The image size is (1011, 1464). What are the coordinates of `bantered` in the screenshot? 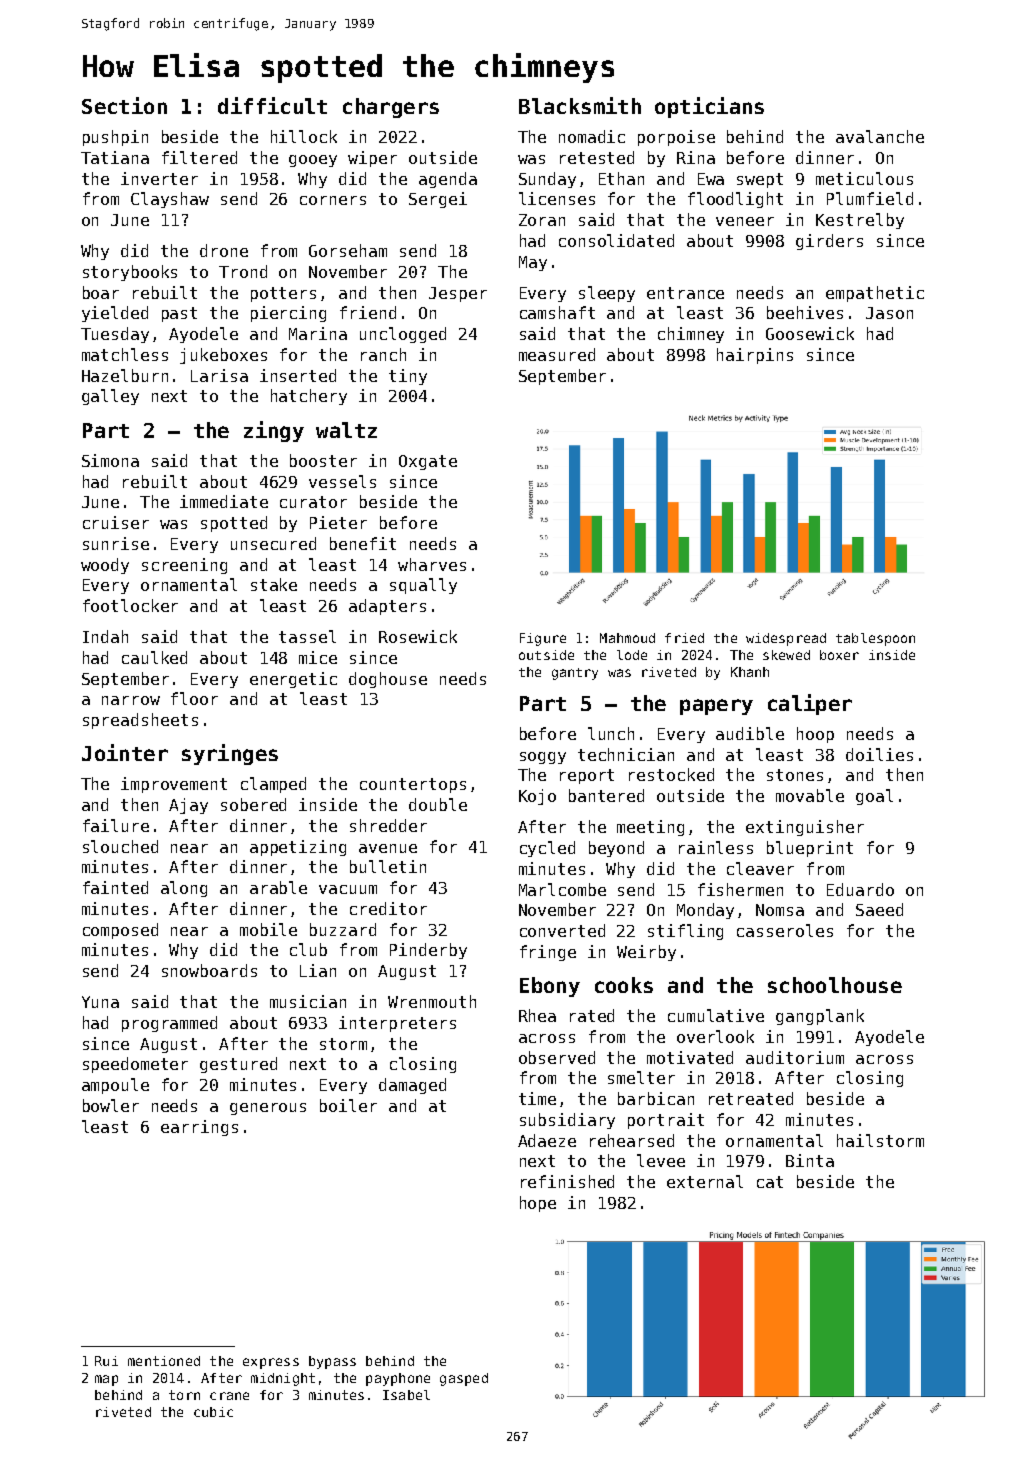 It's located at (606, 795).
